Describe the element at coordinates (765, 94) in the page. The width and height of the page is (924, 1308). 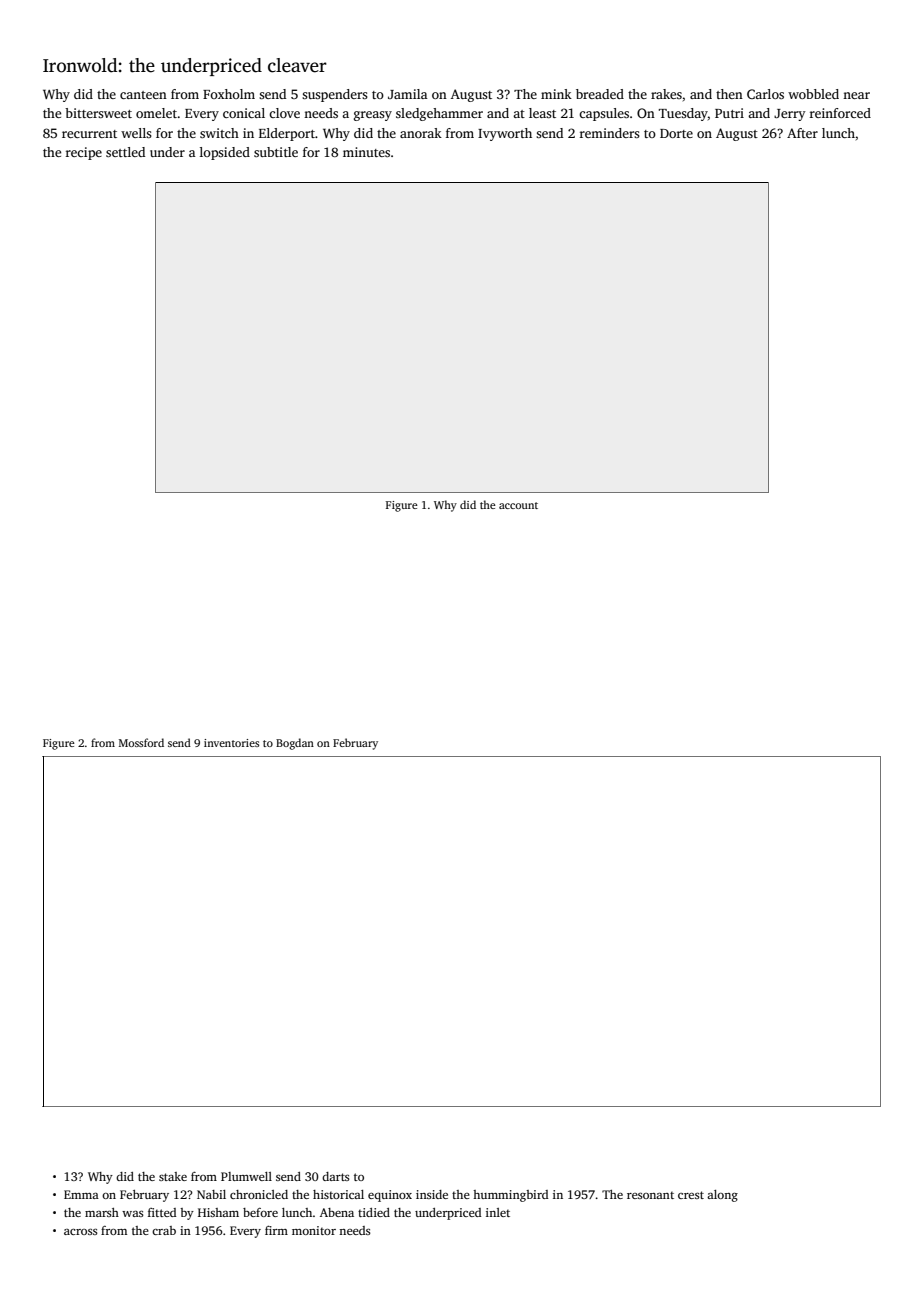
I see `Carlos` at that location.
